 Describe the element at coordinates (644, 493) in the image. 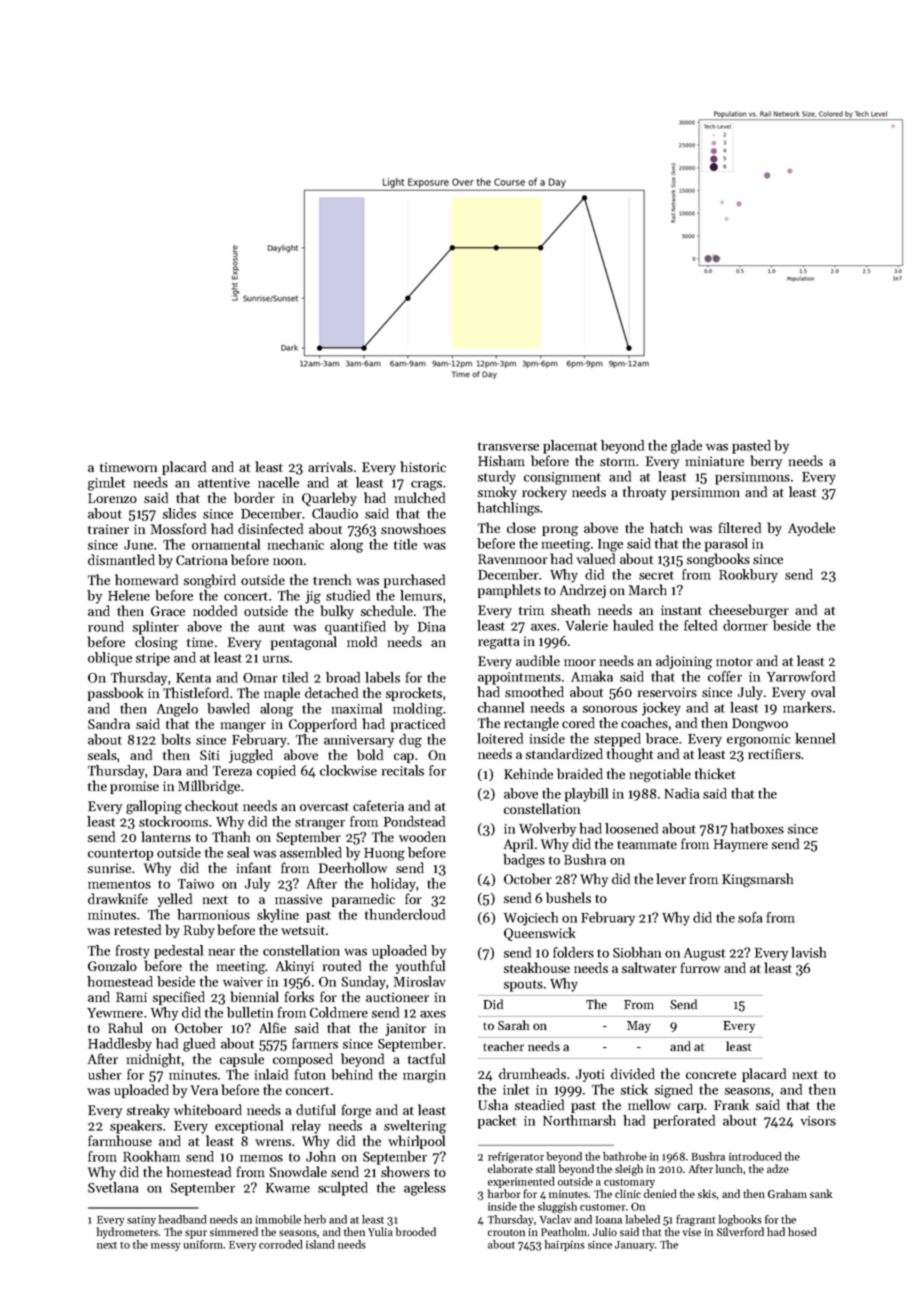

I see `throaty` at that location.
